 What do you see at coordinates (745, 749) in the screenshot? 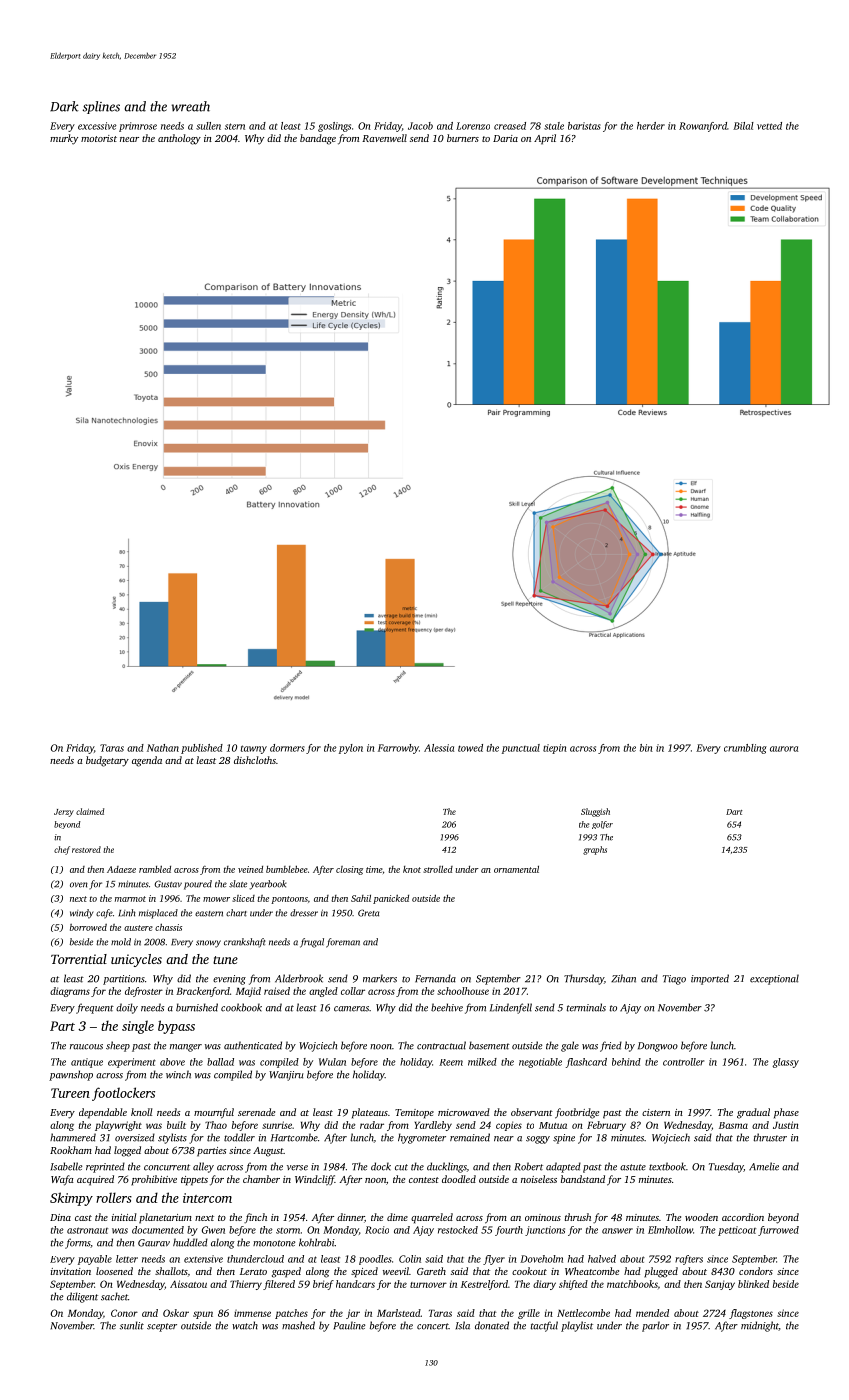
I see `crumbling` at bounding box center [745, 749].
